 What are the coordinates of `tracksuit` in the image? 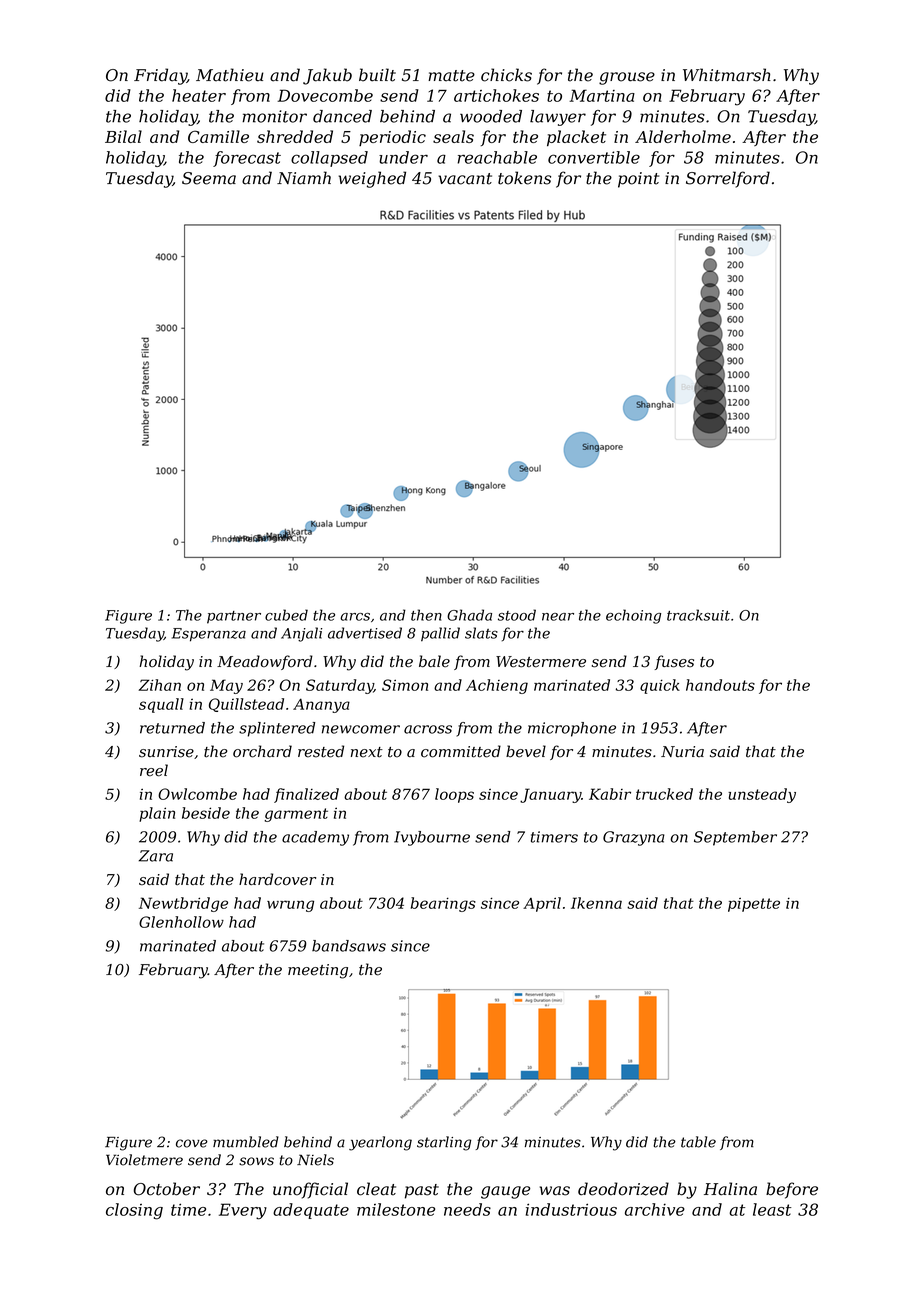 It's located at (698, 615).
